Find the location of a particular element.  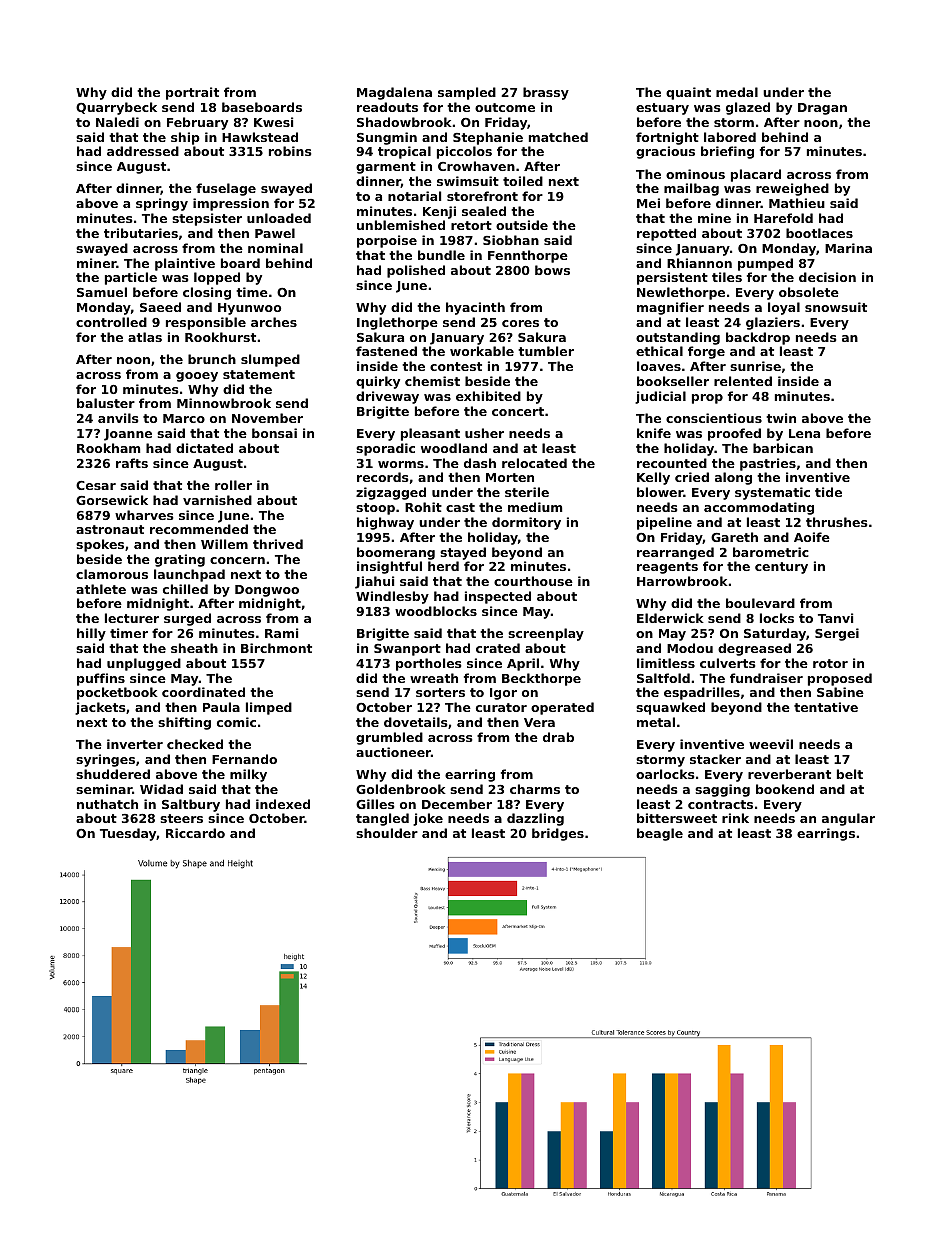

portrait is located at coordinates (192, 93).
